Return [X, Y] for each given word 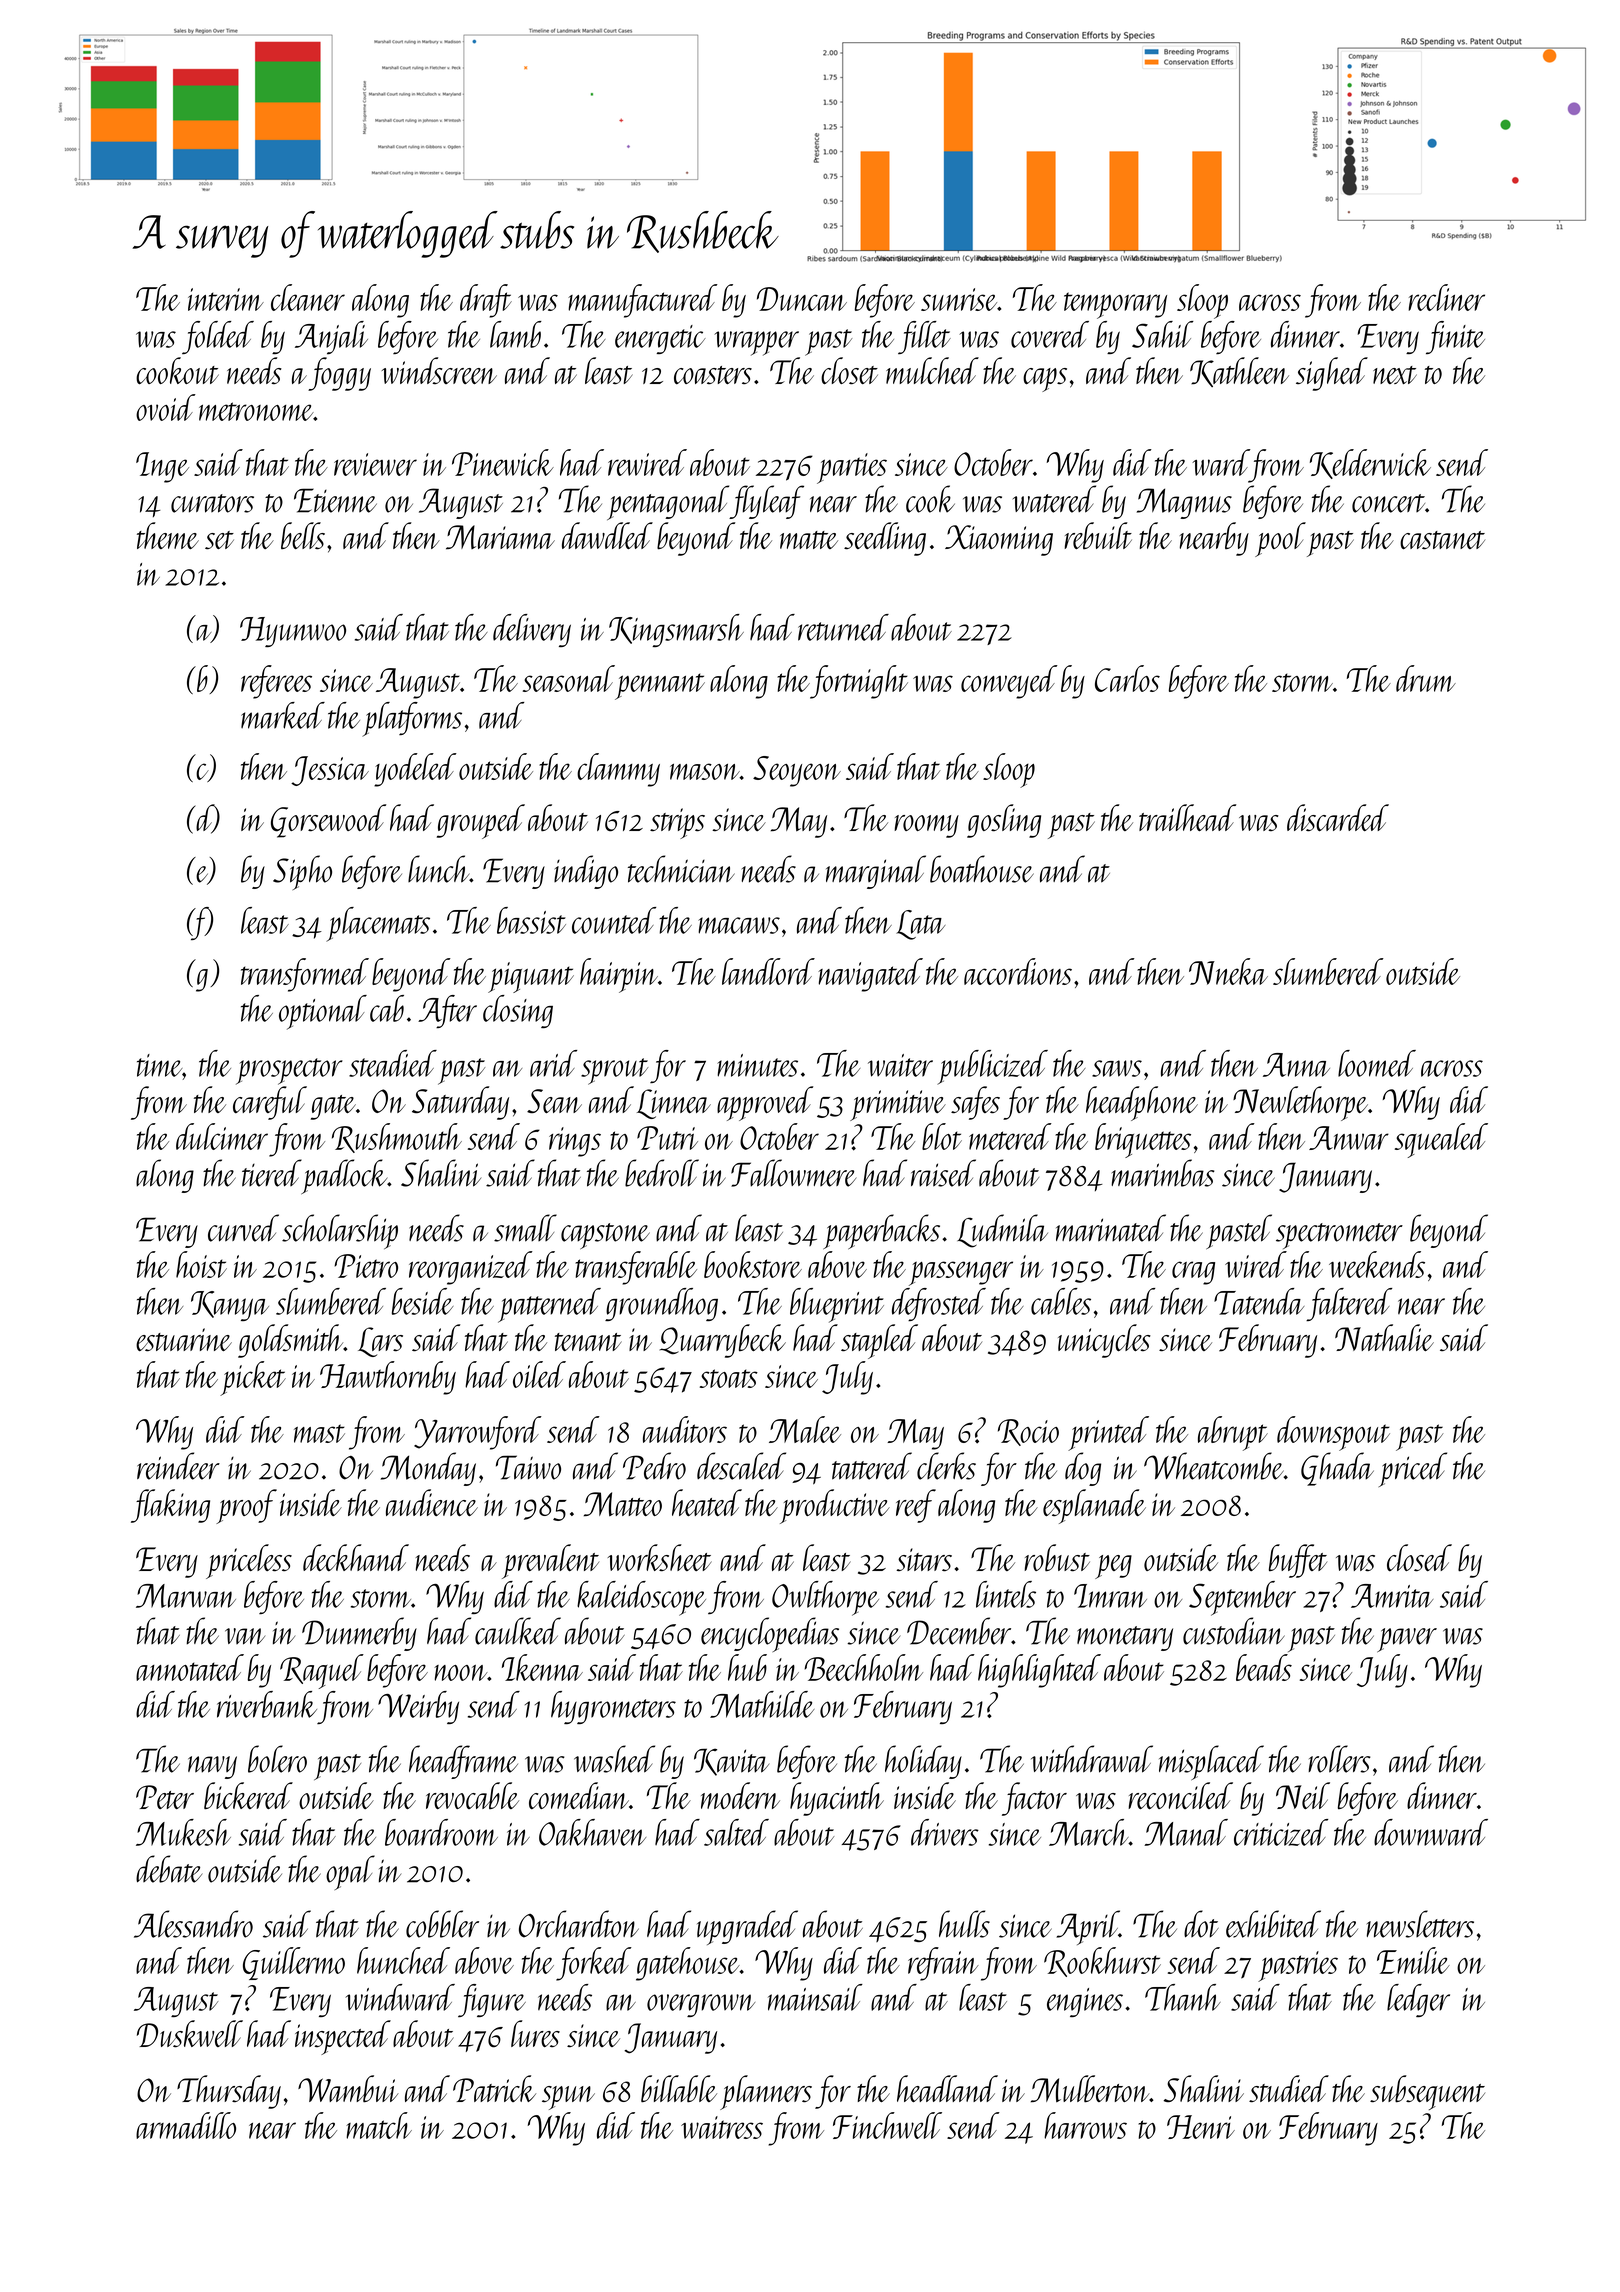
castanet [1442, 540]
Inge [162, 467]
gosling [1004, 821]
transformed [305, 975]
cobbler [442, 1924]
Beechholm [863, 1667]
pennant [660, 686]
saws [1117, 1068]
